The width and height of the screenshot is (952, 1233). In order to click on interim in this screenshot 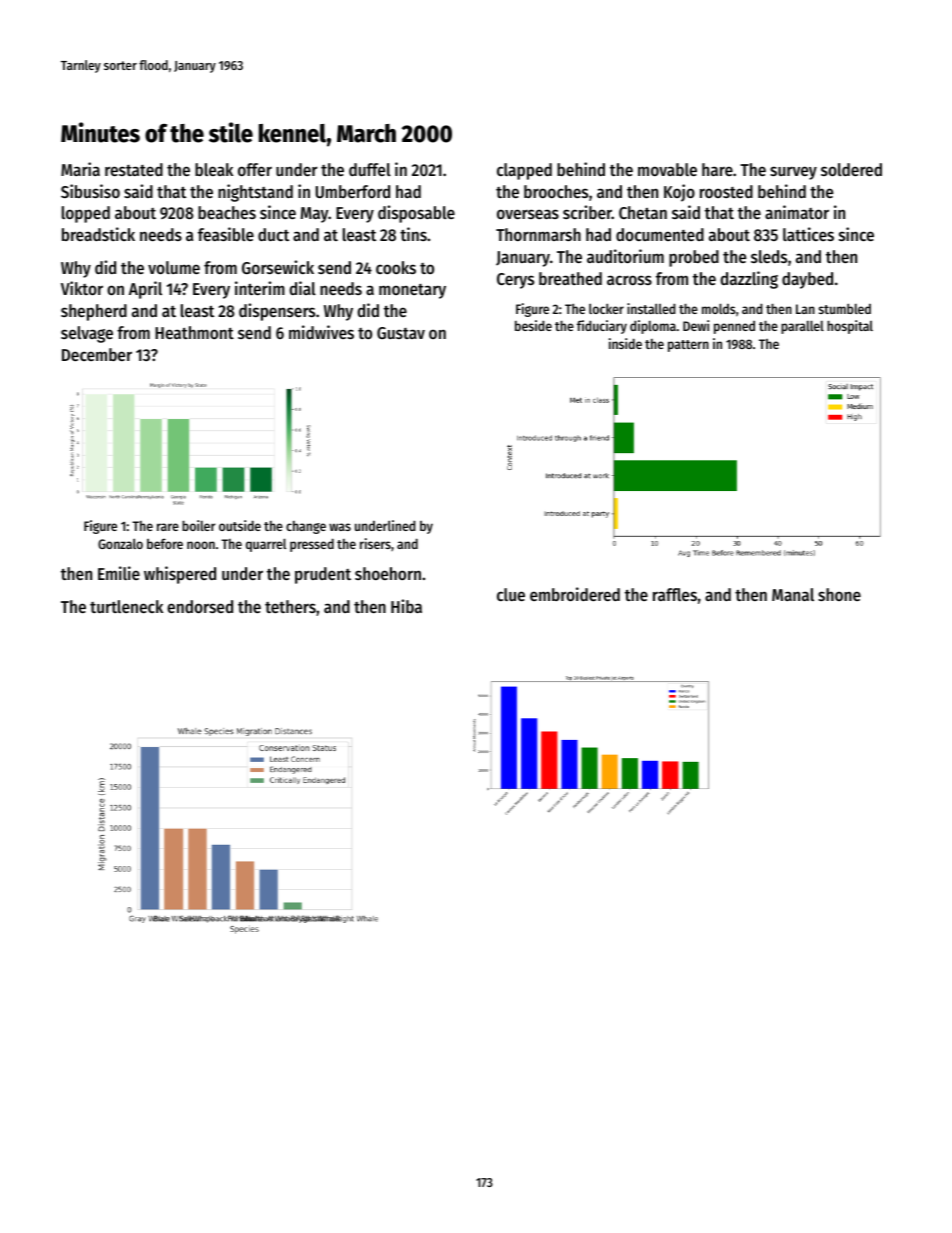, I will do `click(260, 288)`.
